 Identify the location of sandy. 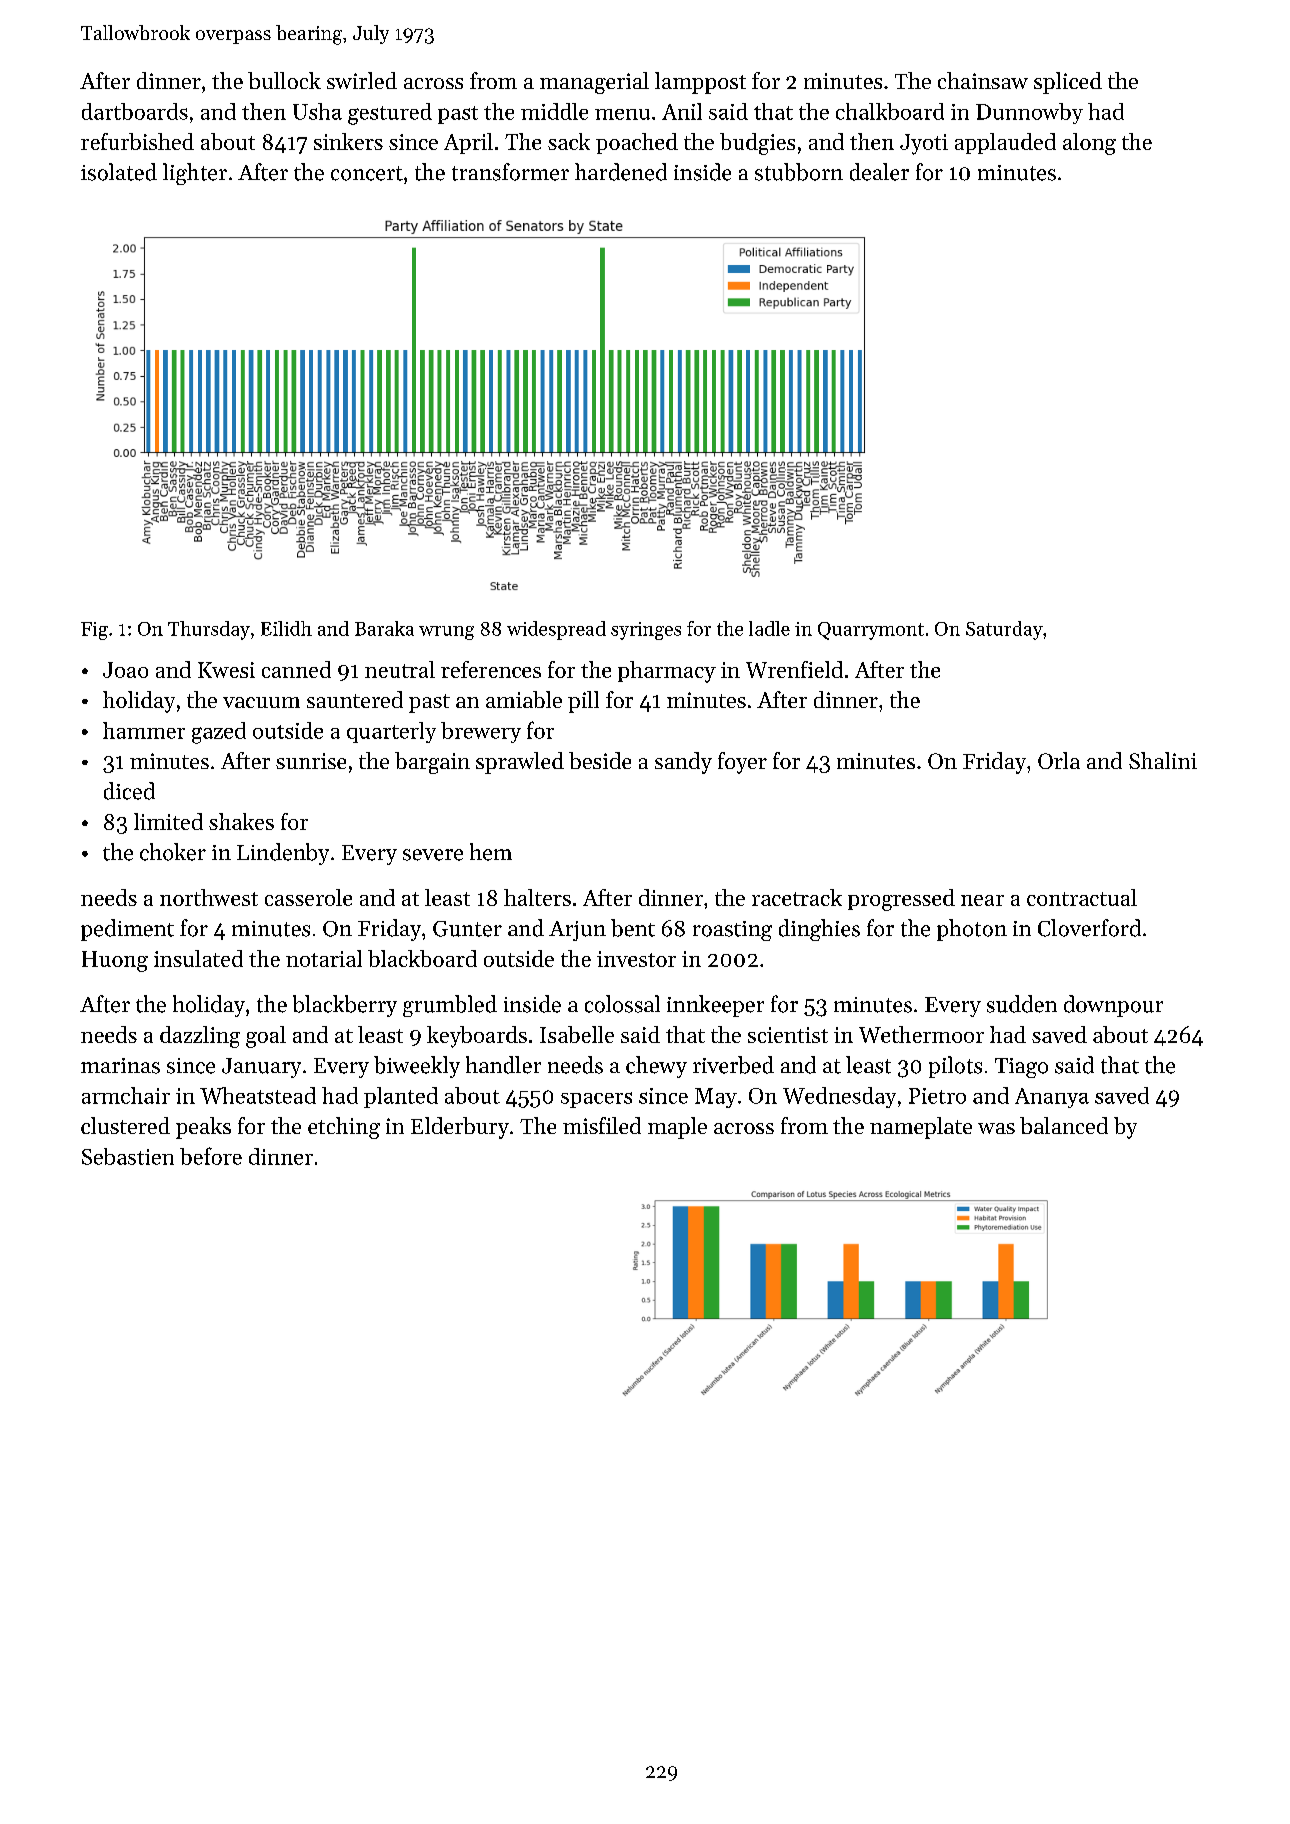
(683, 763).
